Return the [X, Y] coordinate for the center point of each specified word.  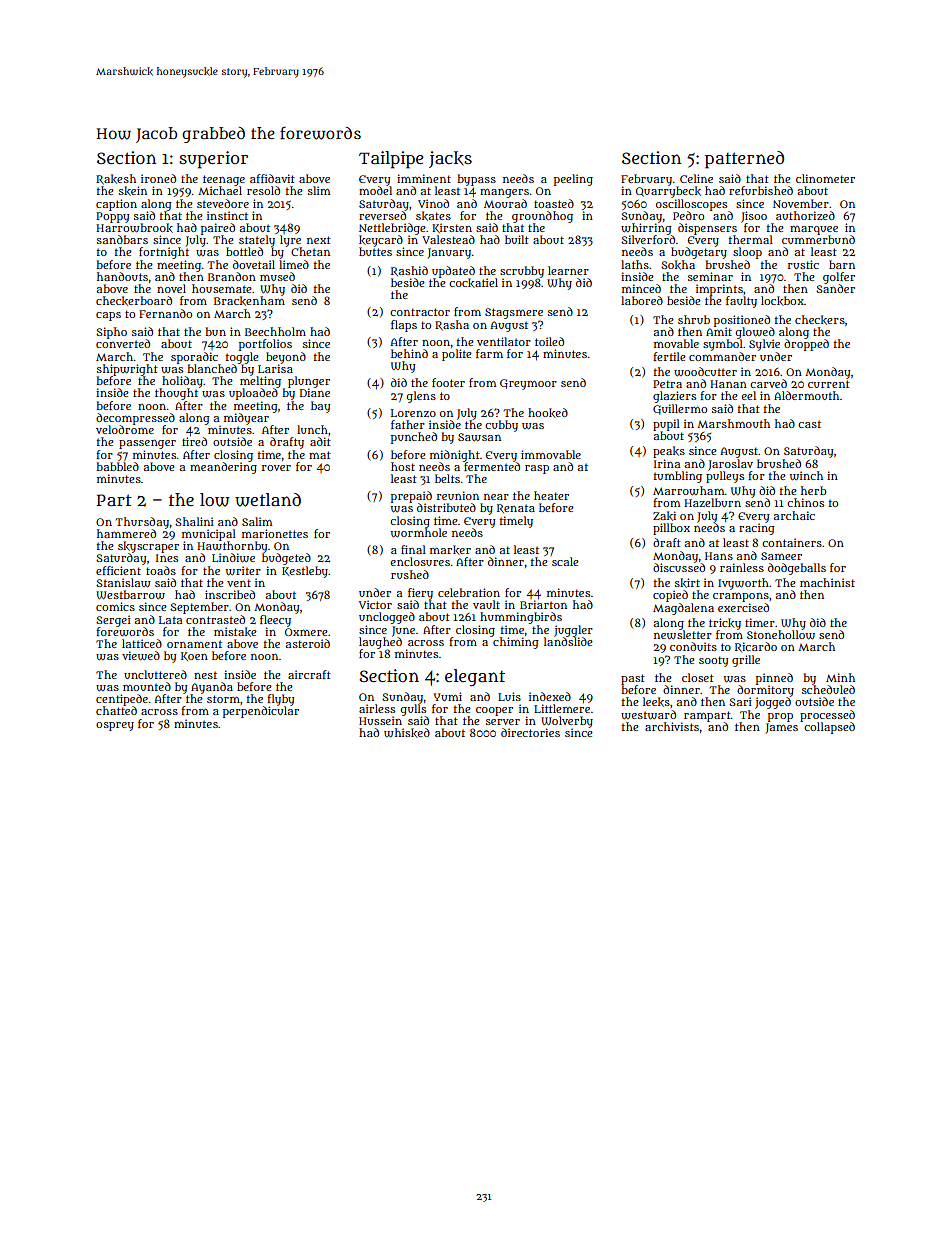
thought [176, 394]
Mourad [505, 203]
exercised [743, 607]
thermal [751, 239]
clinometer [825, 178]
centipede [122, 700]
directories [530, 732]
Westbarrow [130, 595]
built [517, 239]
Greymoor [528, 384]
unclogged [387, 618]
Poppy [112, 217]
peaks [669, 452]
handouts [122, 276]
